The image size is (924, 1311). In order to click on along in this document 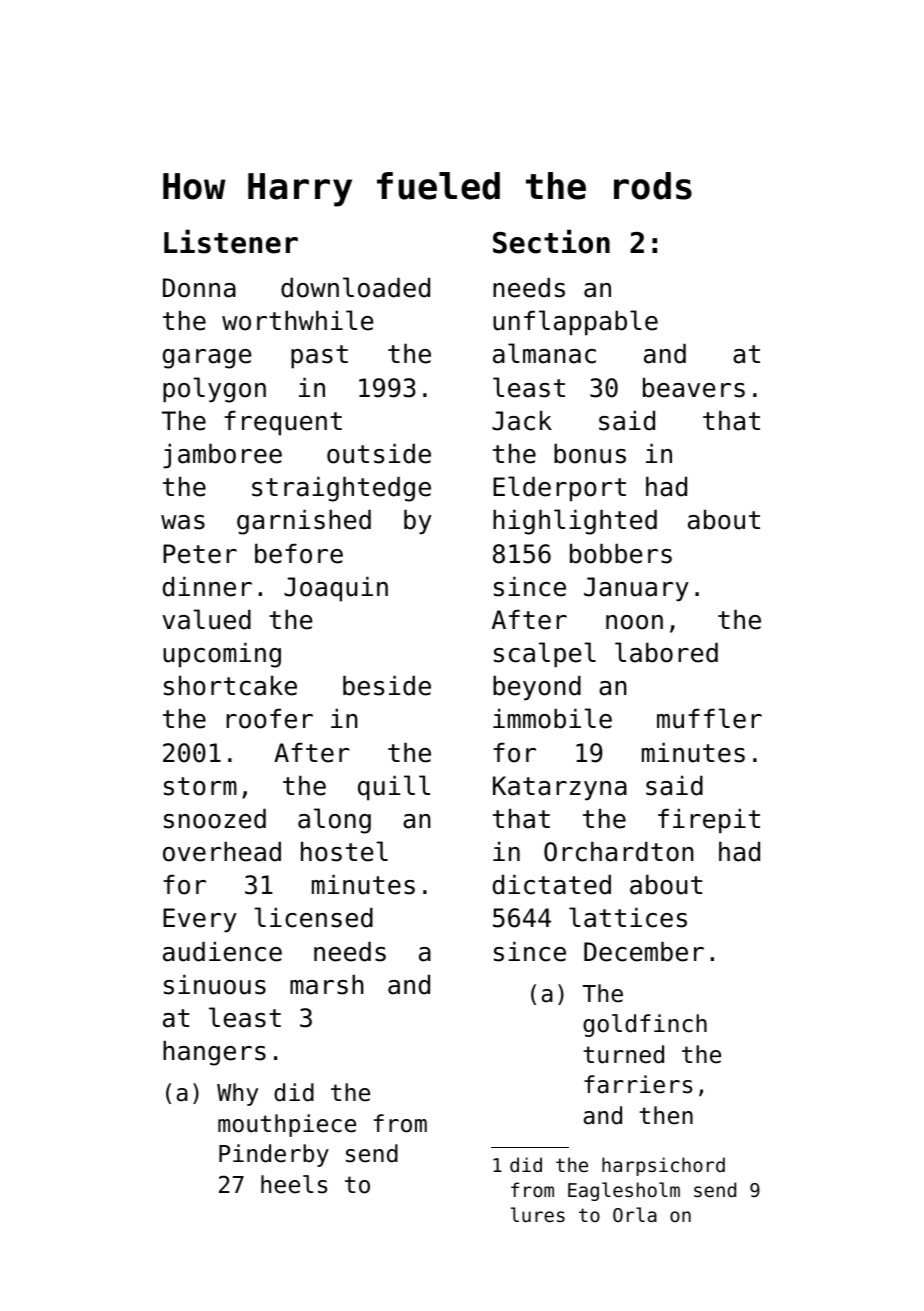, I will do `click(334, 821)`.
